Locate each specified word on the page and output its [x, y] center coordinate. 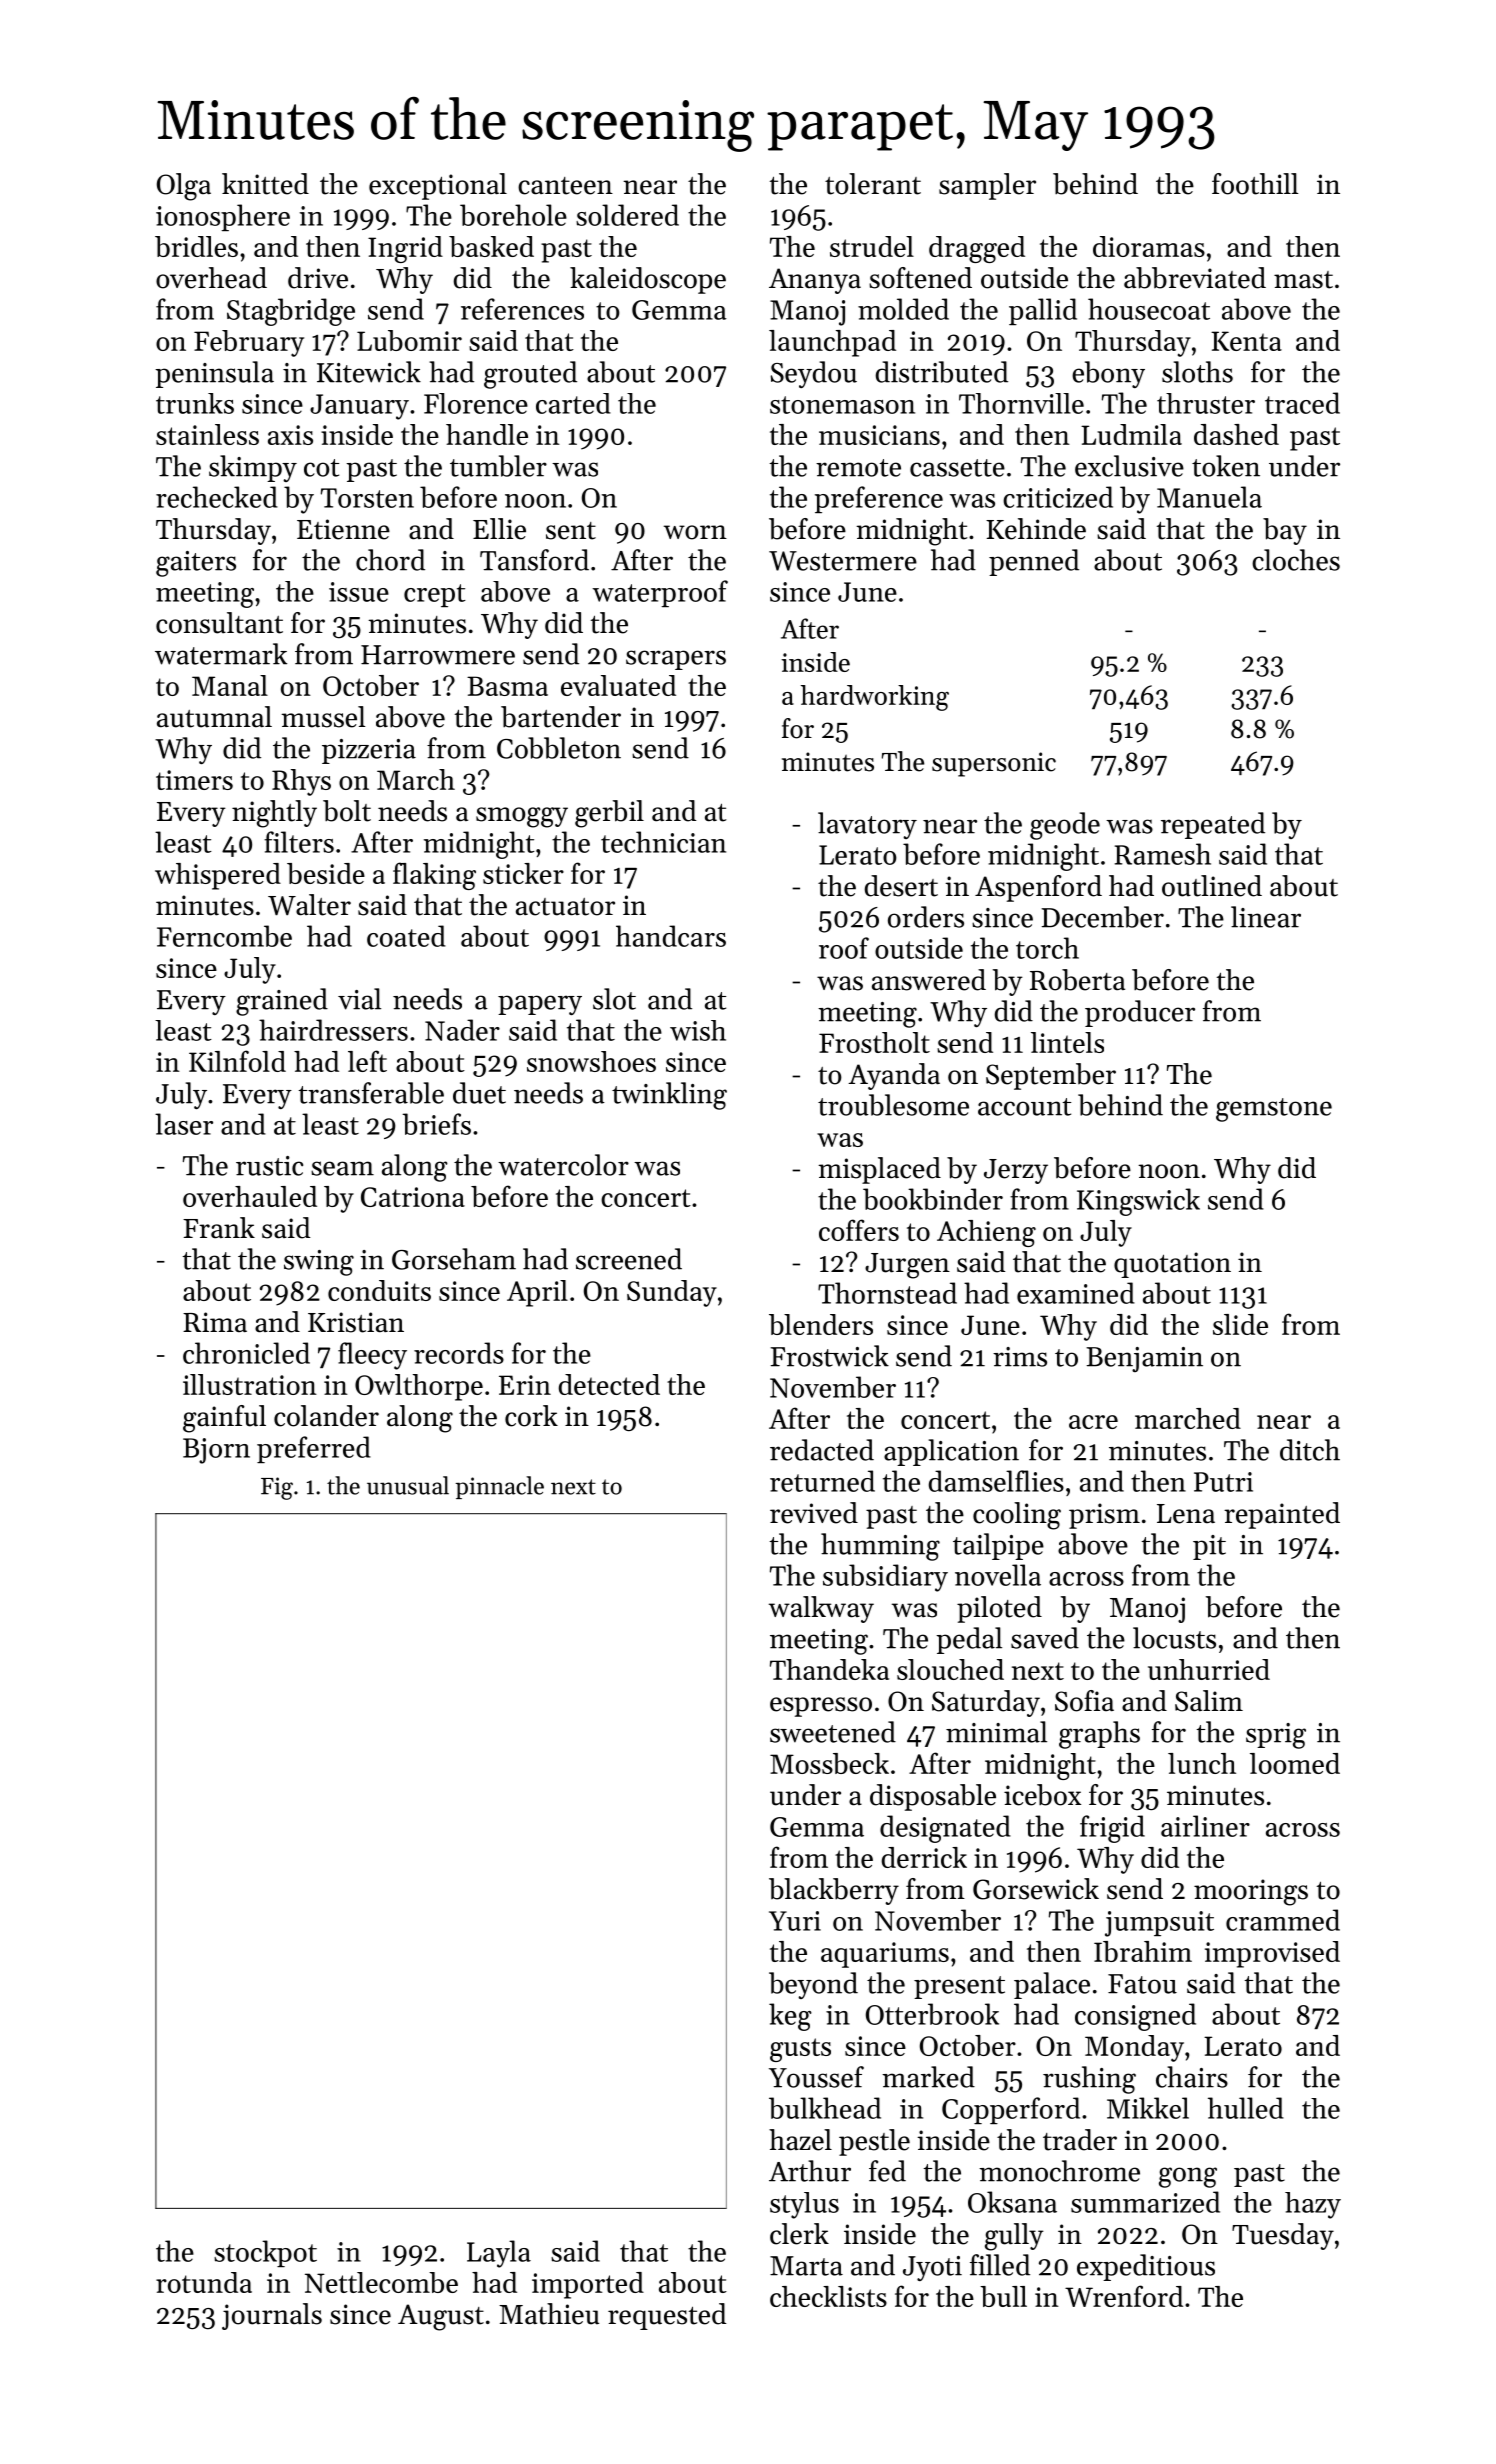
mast [1303, 280]
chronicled [246, 1353]
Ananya [815, 281]
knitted [265, 184]
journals [272, 2316]
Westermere [843, 561]
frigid [1112, 1829]
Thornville [1021, 403]
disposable [933, 1797]
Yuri [795, 1921]
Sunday [672, 1293]
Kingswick [1138, 1202]
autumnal [214, 717]
